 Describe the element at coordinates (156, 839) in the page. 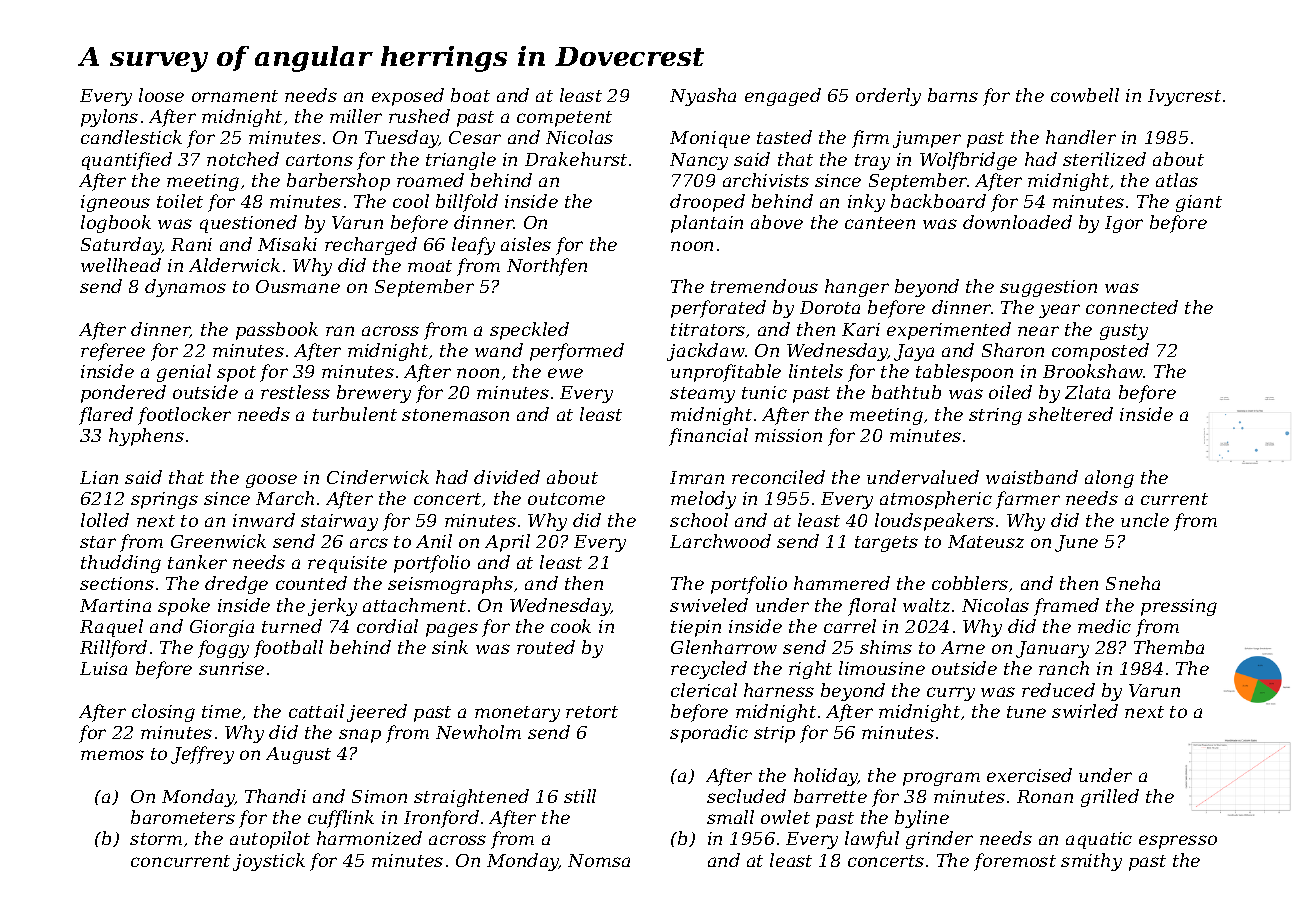

I see `storm` at that location.
